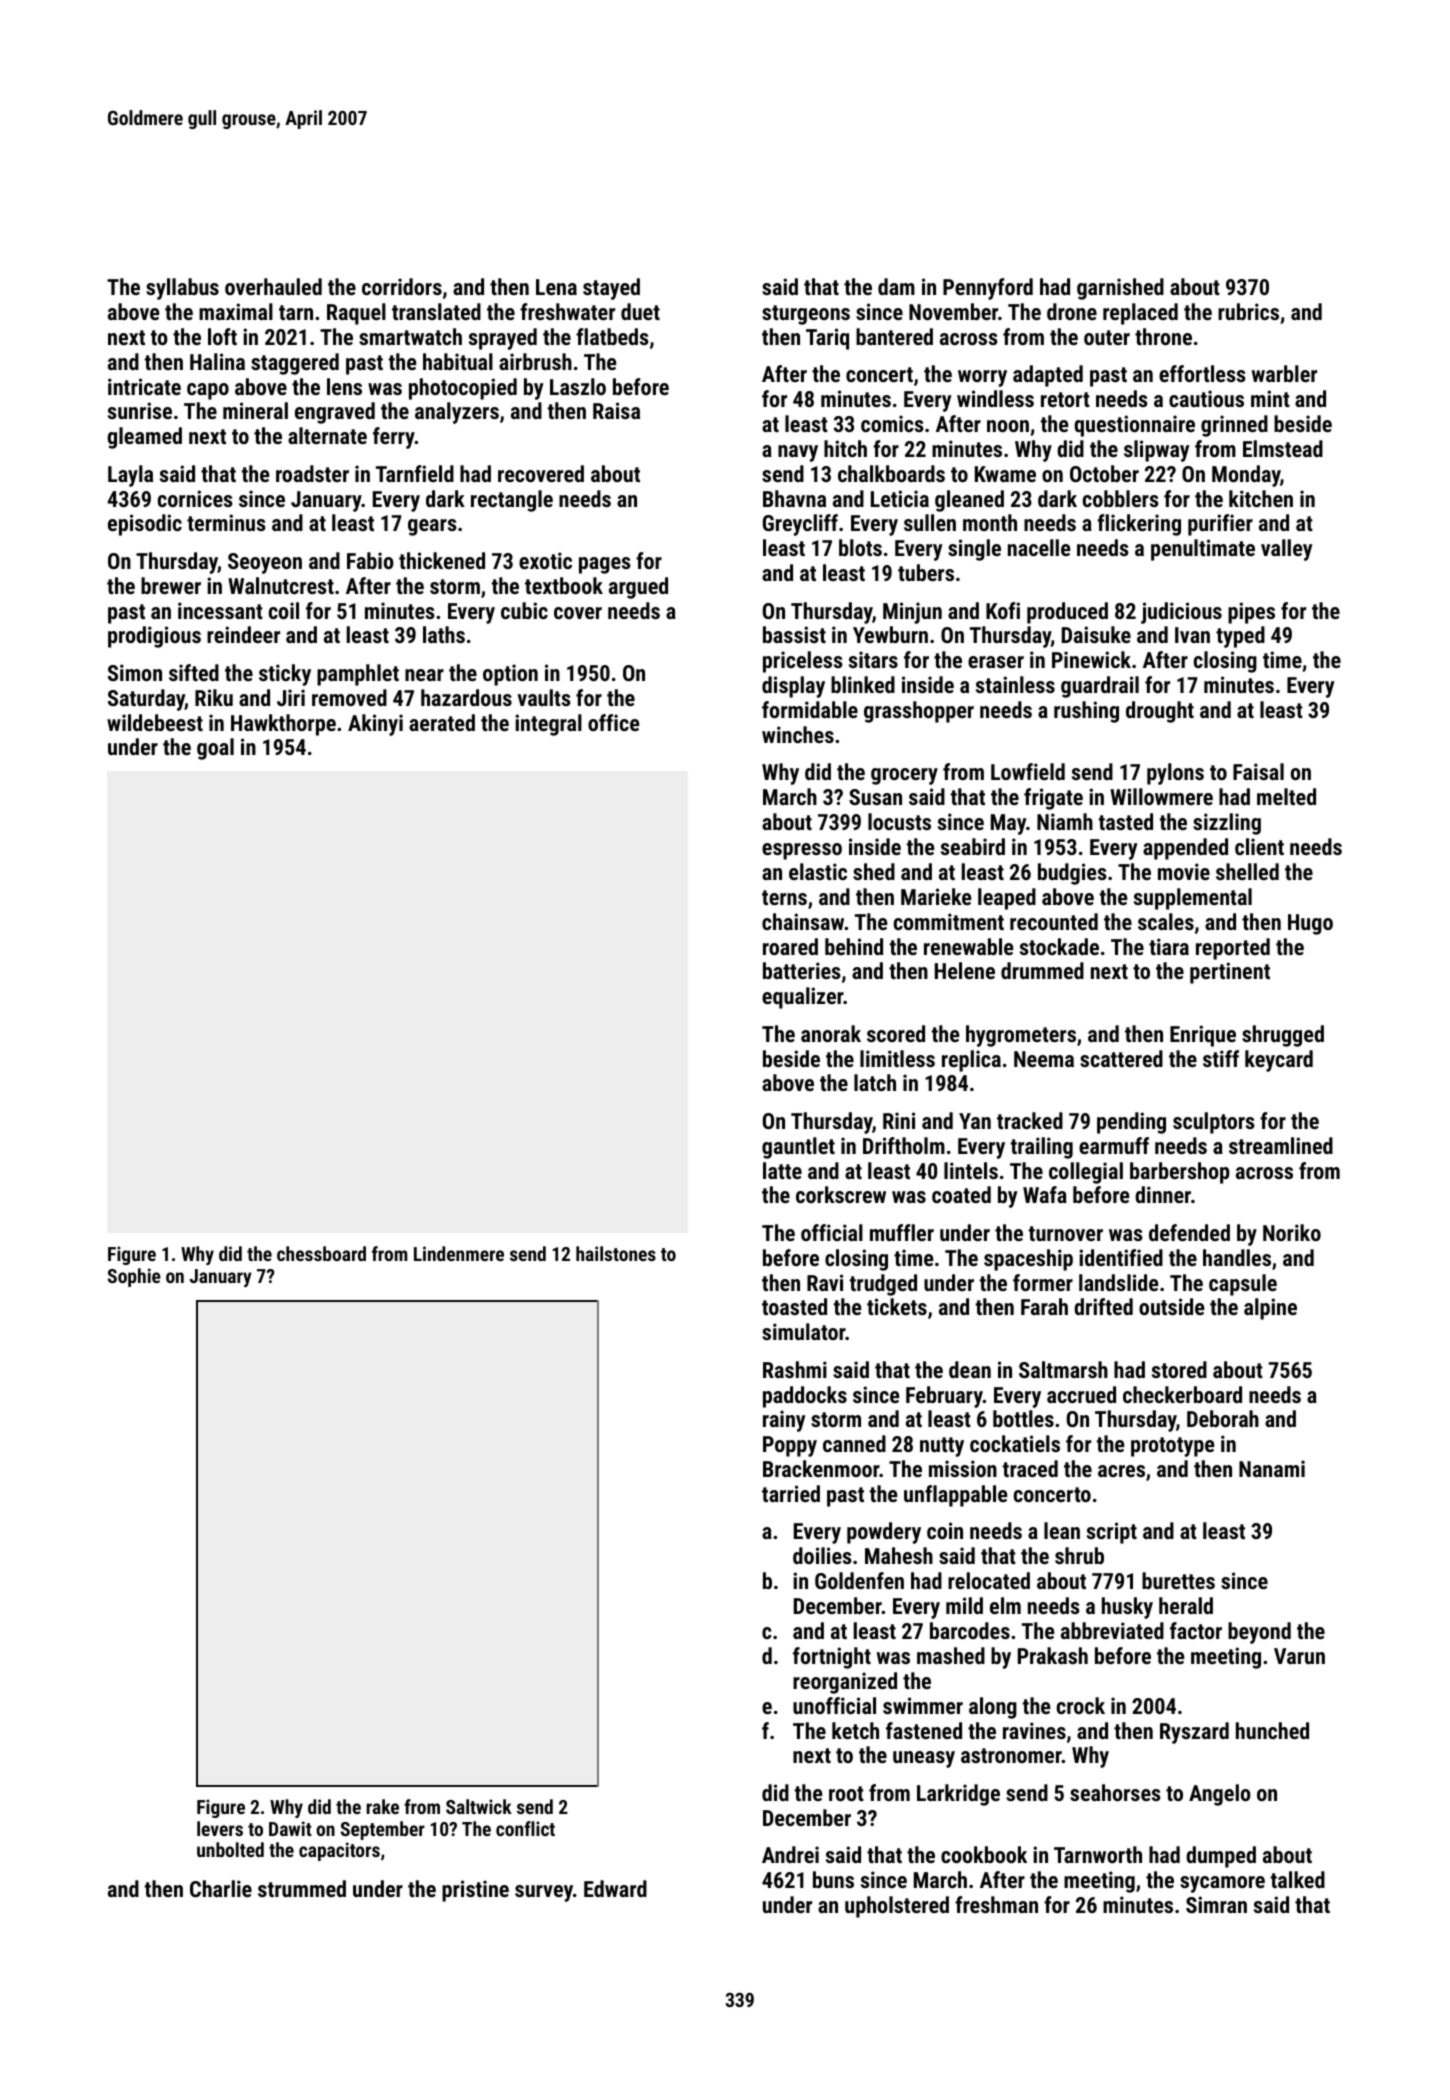 The height and width of the screenshot is (2100, 1450). I want to click on Charlie, so click(221, 1888).
